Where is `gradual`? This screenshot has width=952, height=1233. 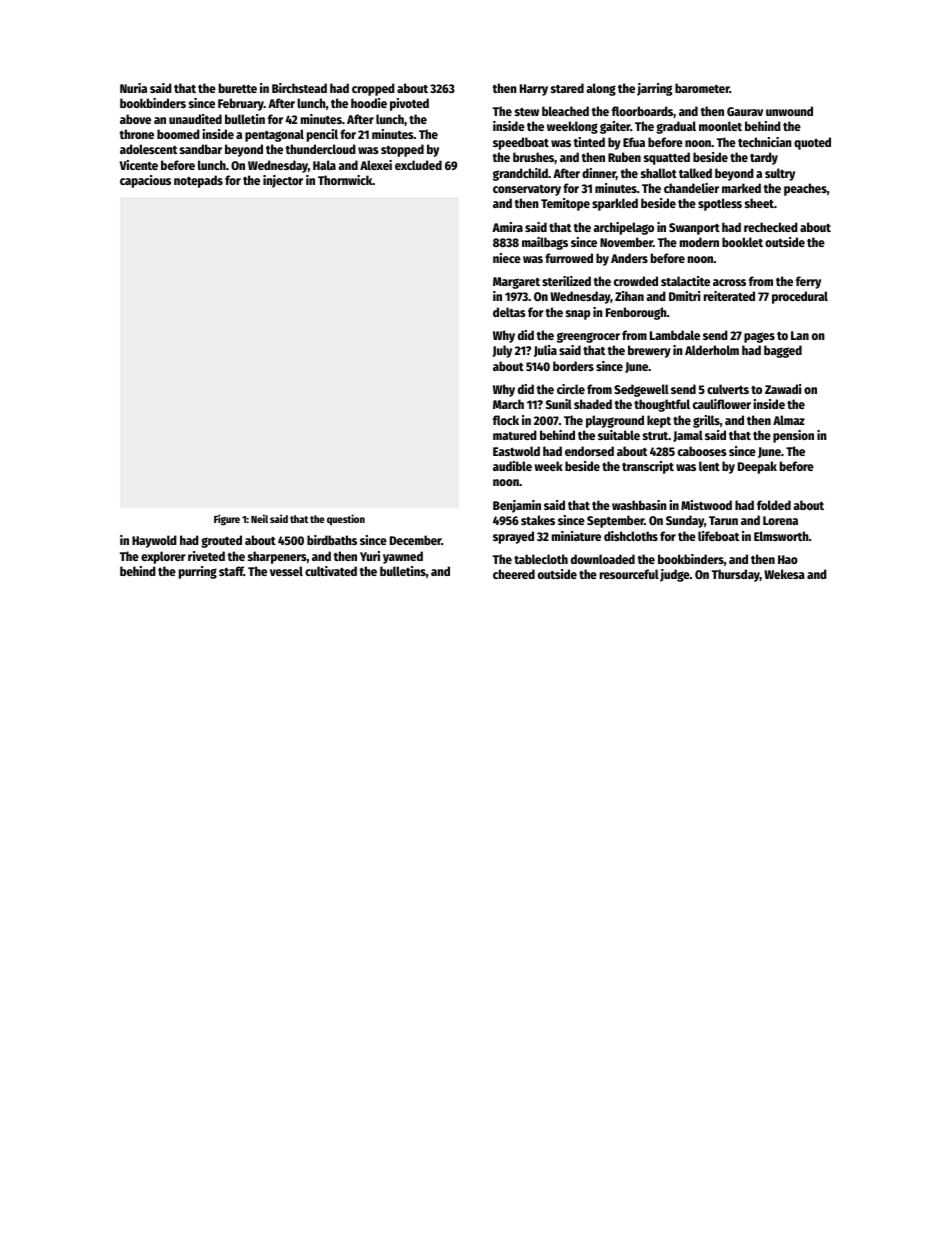
gradual is located at coordinates (676, 127).
